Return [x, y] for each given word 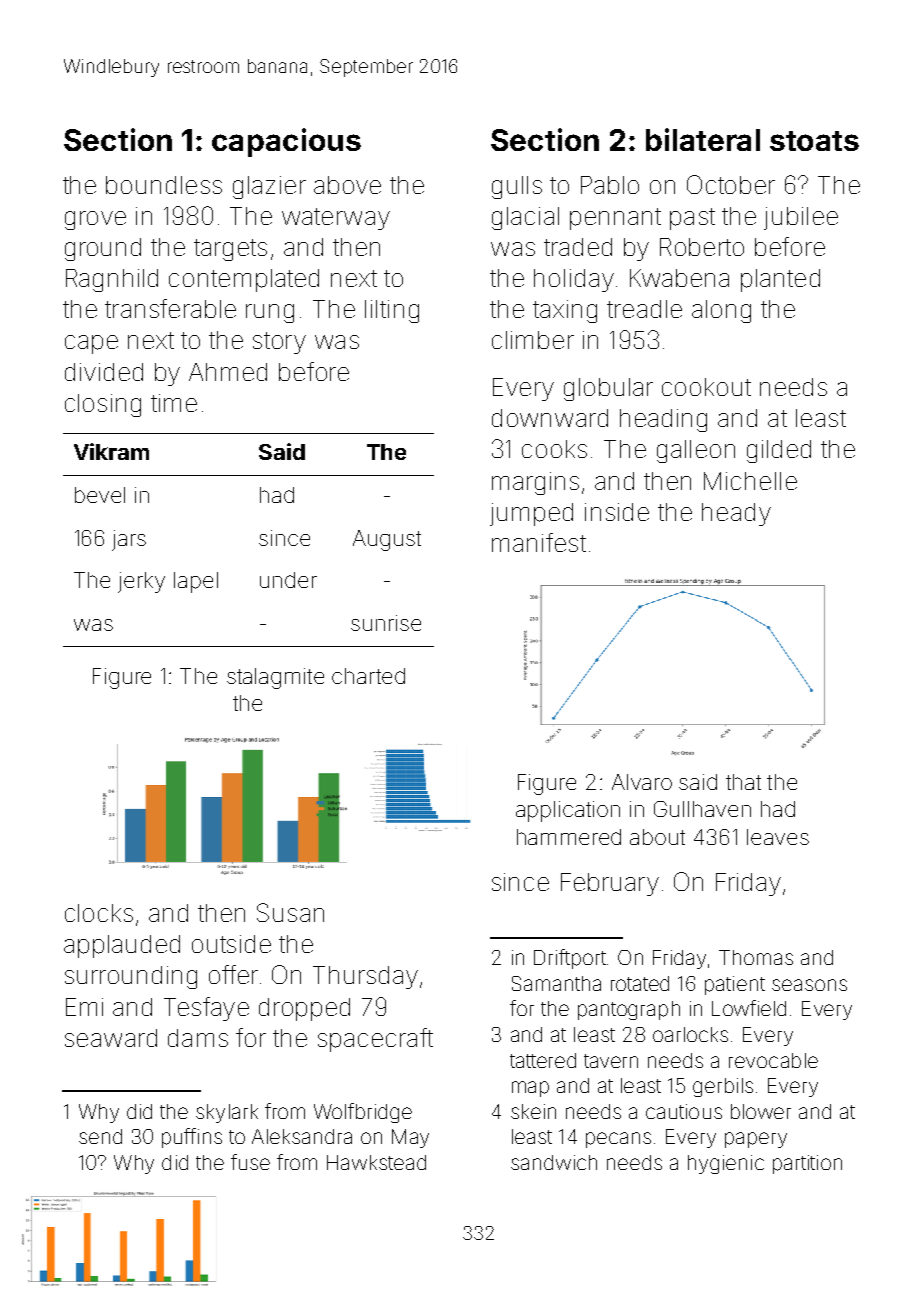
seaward [111, 1038]
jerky [141, 582]
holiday [574, 280]
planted [780, 280]
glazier [269, 187]
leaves [778, 837]
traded [578, 247]
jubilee [801, 218]
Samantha [556, 983]
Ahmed [228, 372]
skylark [227, 1113]
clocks [99, 913]
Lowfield [749, 1008]
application [568, 811]
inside [617, 512]
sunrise [386, 623]
